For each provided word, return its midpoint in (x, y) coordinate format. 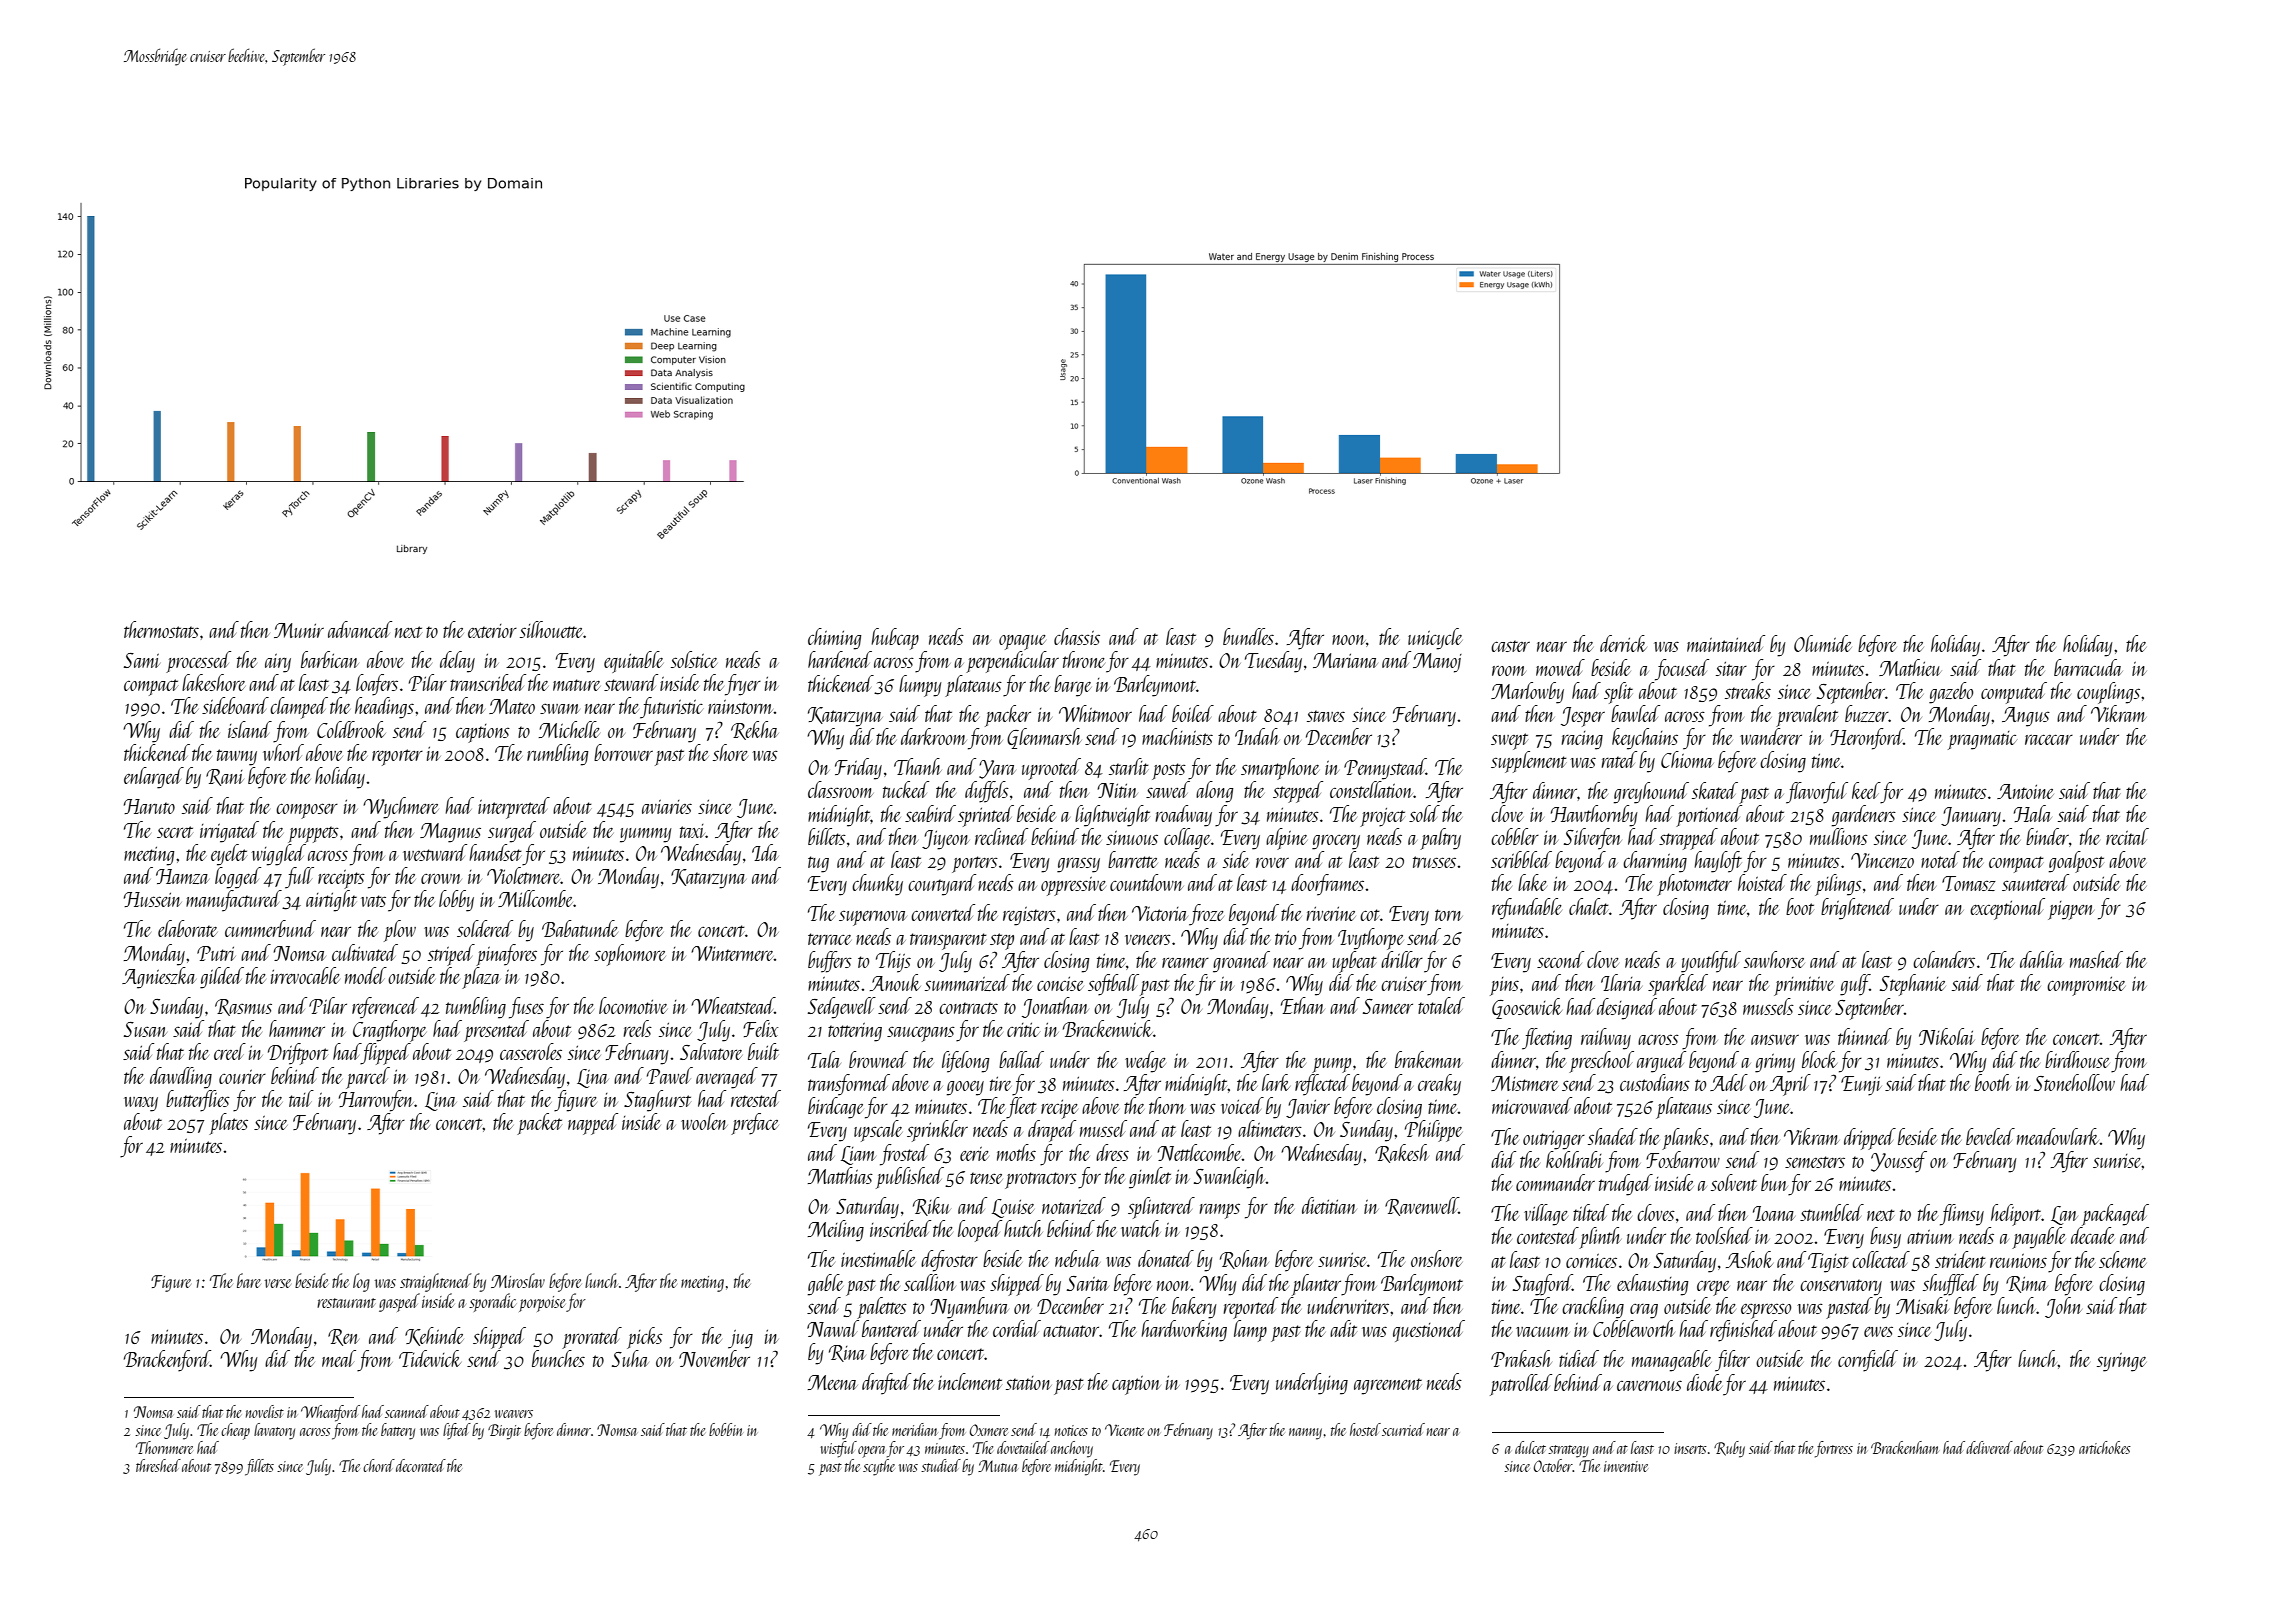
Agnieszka (159, 978)
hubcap (895, 639)
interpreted (514, 808)
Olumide (1823, 643)
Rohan (1244, 1259)
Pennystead (1385, 769)
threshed (158, 1465)
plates (228, 1124)
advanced (360, 629)
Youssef (1899, 1162)
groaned (1241, 962)
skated (1715, 790)
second (1560, 959)
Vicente (1124, 1430)
